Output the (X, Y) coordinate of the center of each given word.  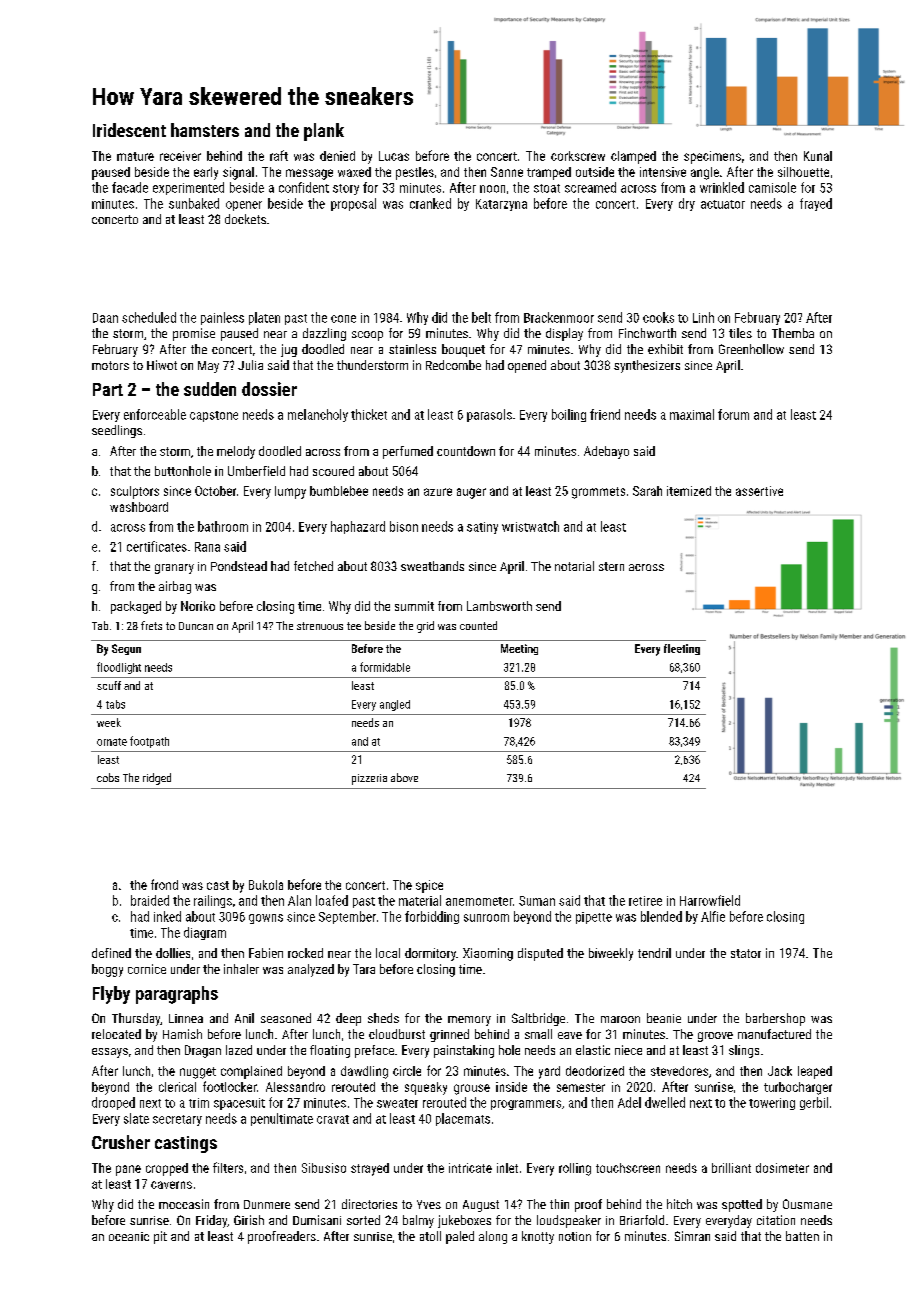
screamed (590, 187)
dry (687, 204)
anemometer (479, 901)
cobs (108, 777)
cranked (430, 203)
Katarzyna (501, 205)
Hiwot (162, 365)
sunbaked (194, 203)
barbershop (775, 1019)
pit (160, 1237)
